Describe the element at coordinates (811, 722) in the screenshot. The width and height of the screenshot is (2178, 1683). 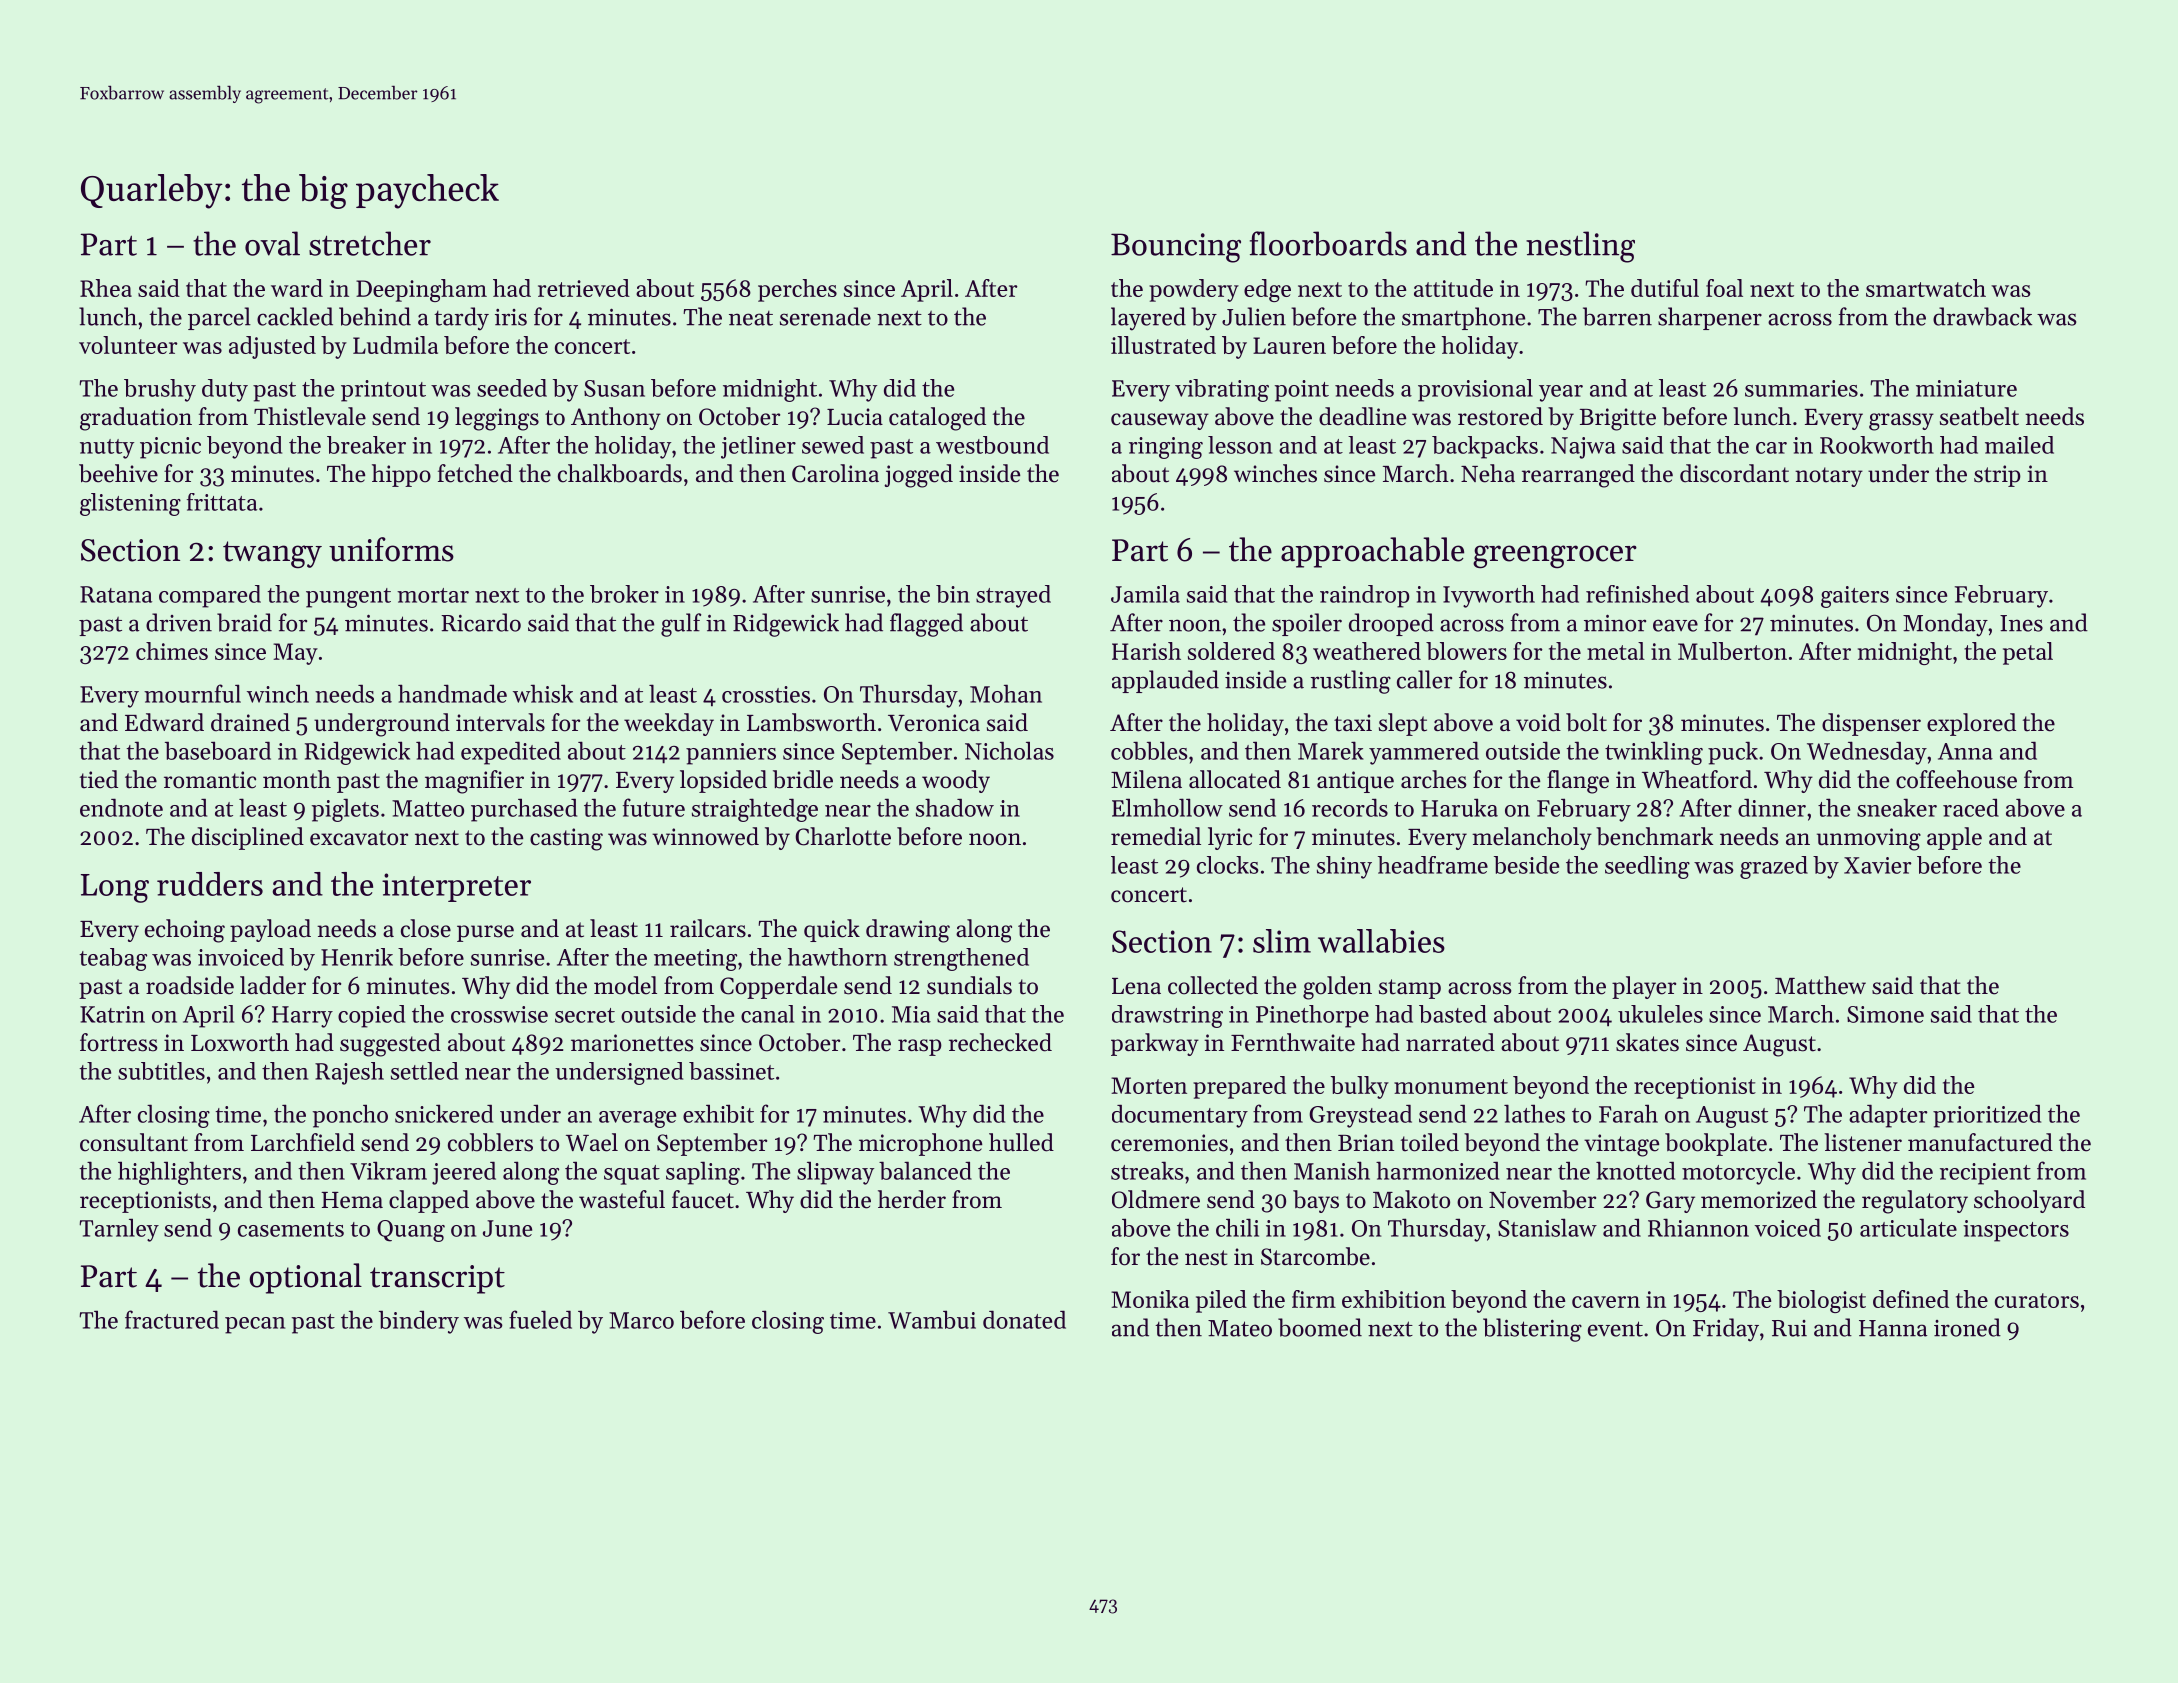
I see `Lambsworth` at that location.
